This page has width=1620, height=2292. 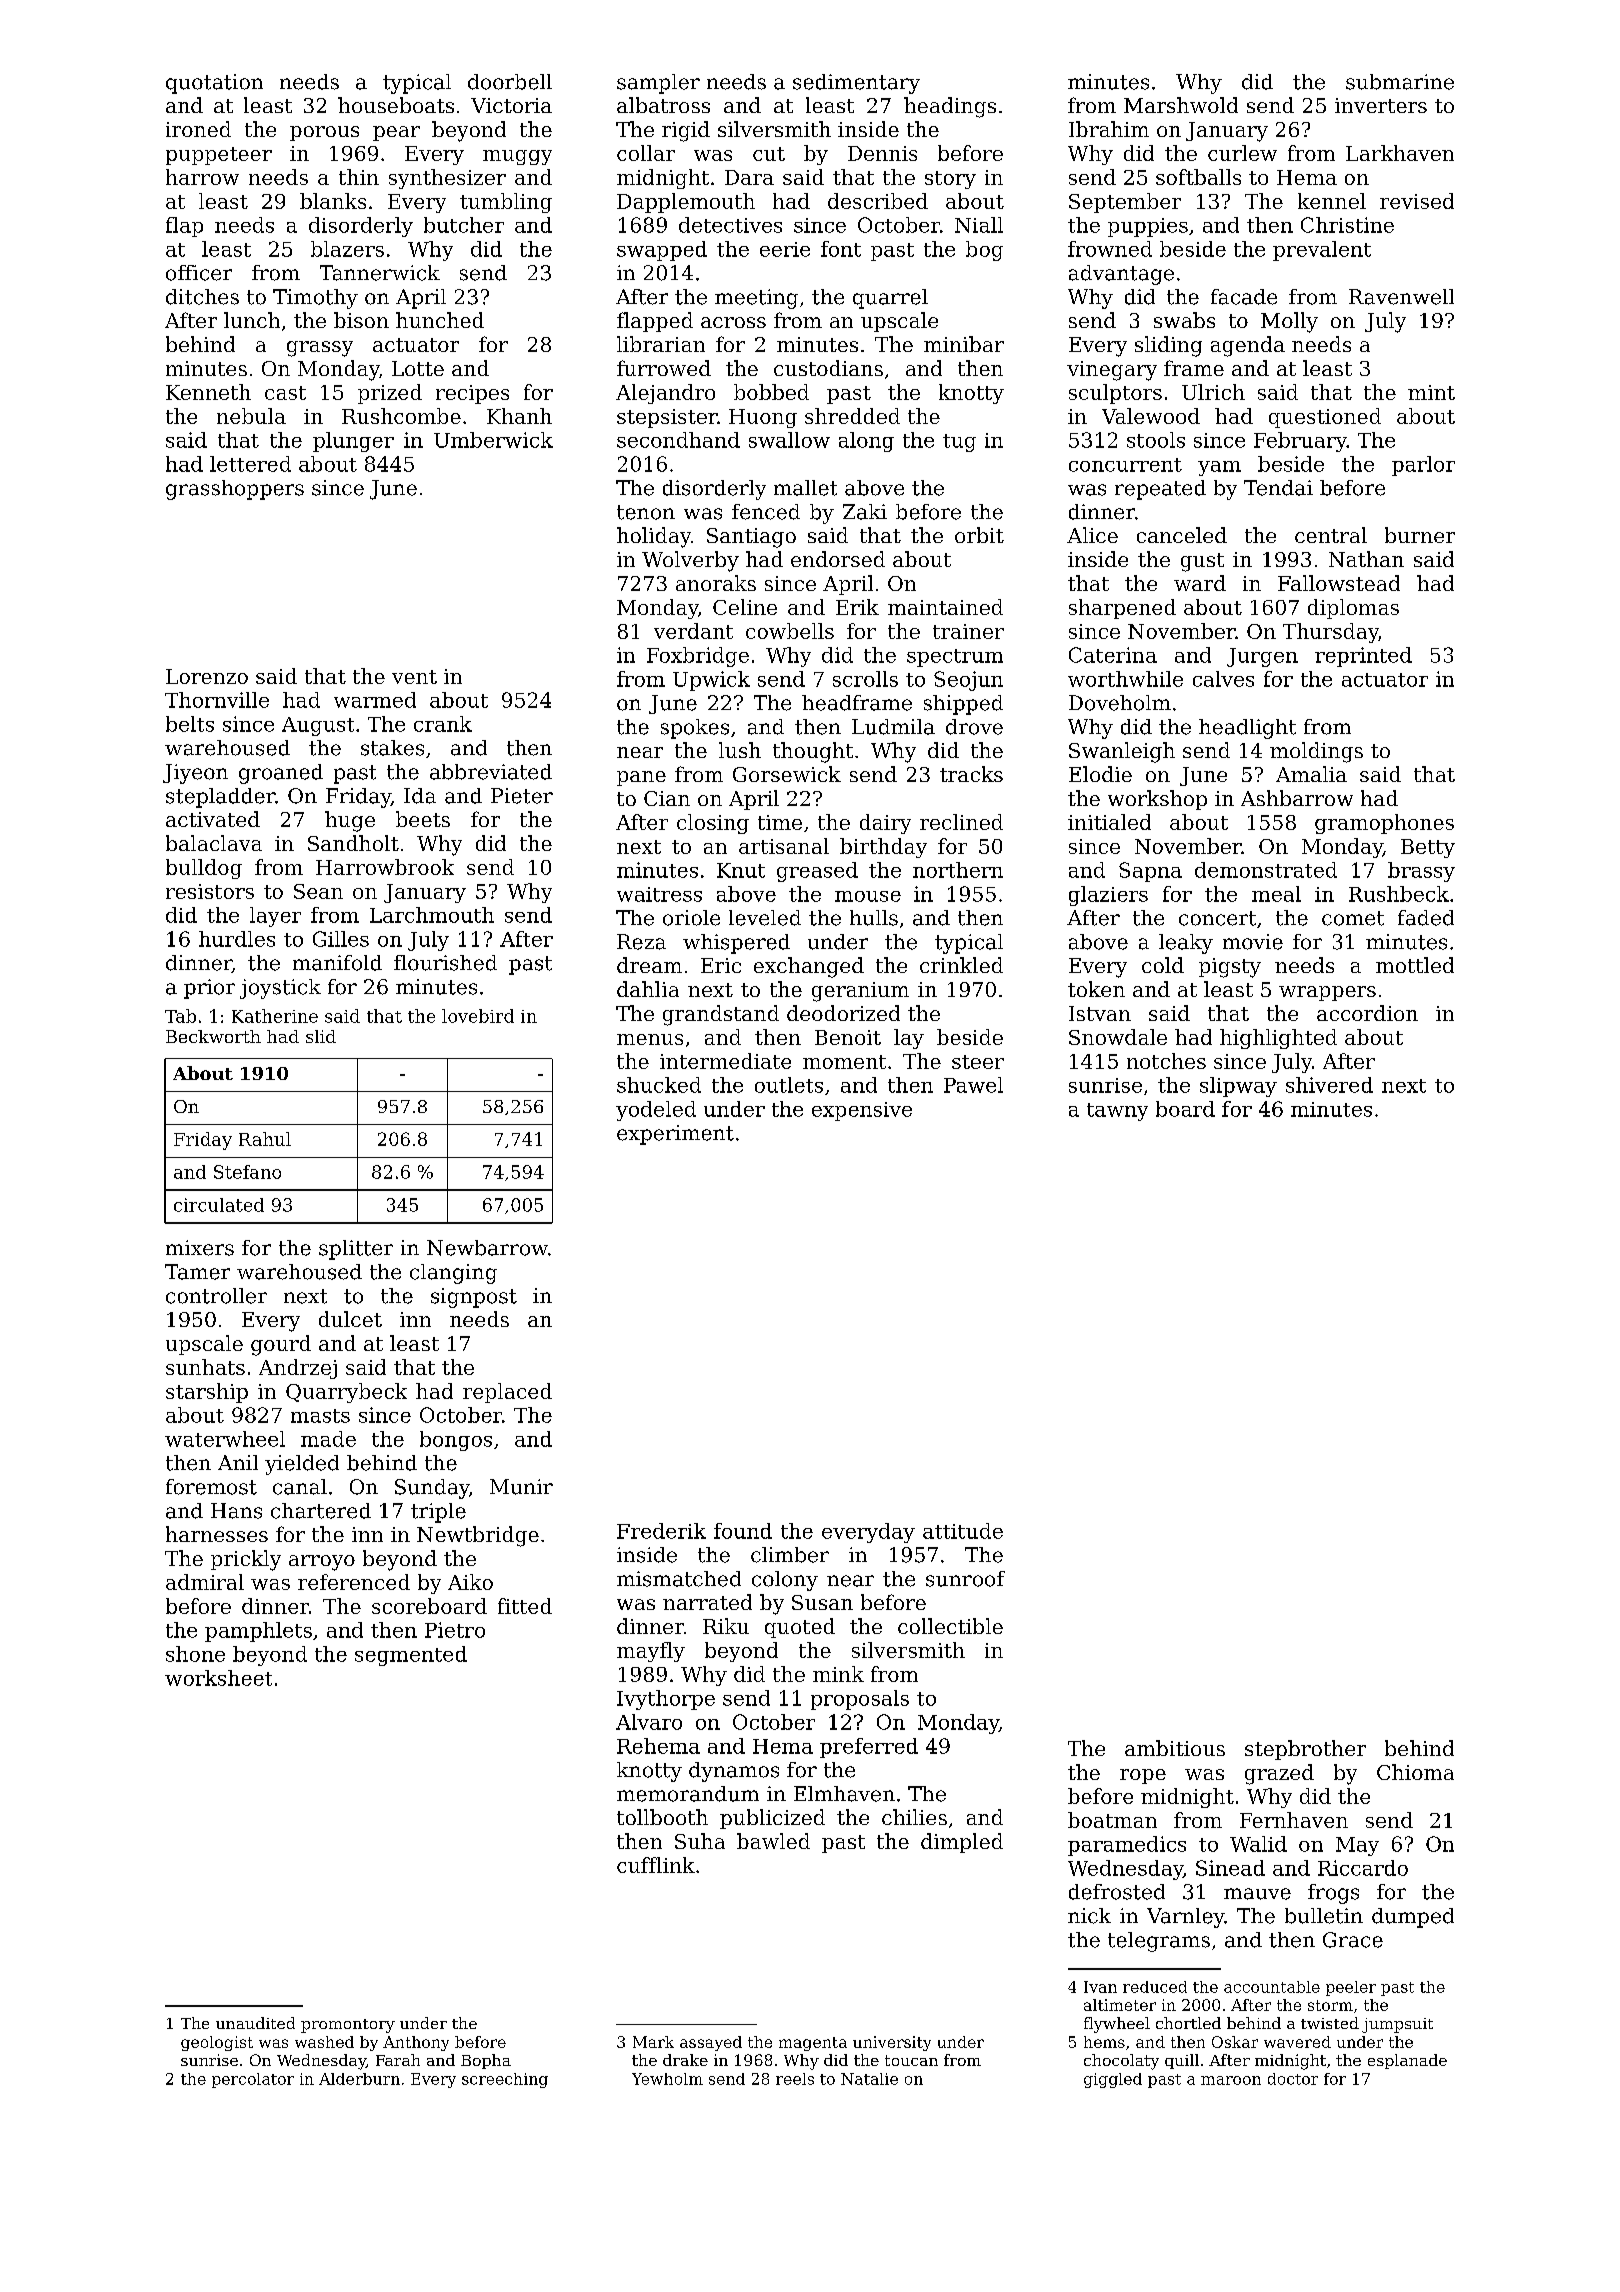 I want to click on mayfly, so click(x=651, y=1652).
